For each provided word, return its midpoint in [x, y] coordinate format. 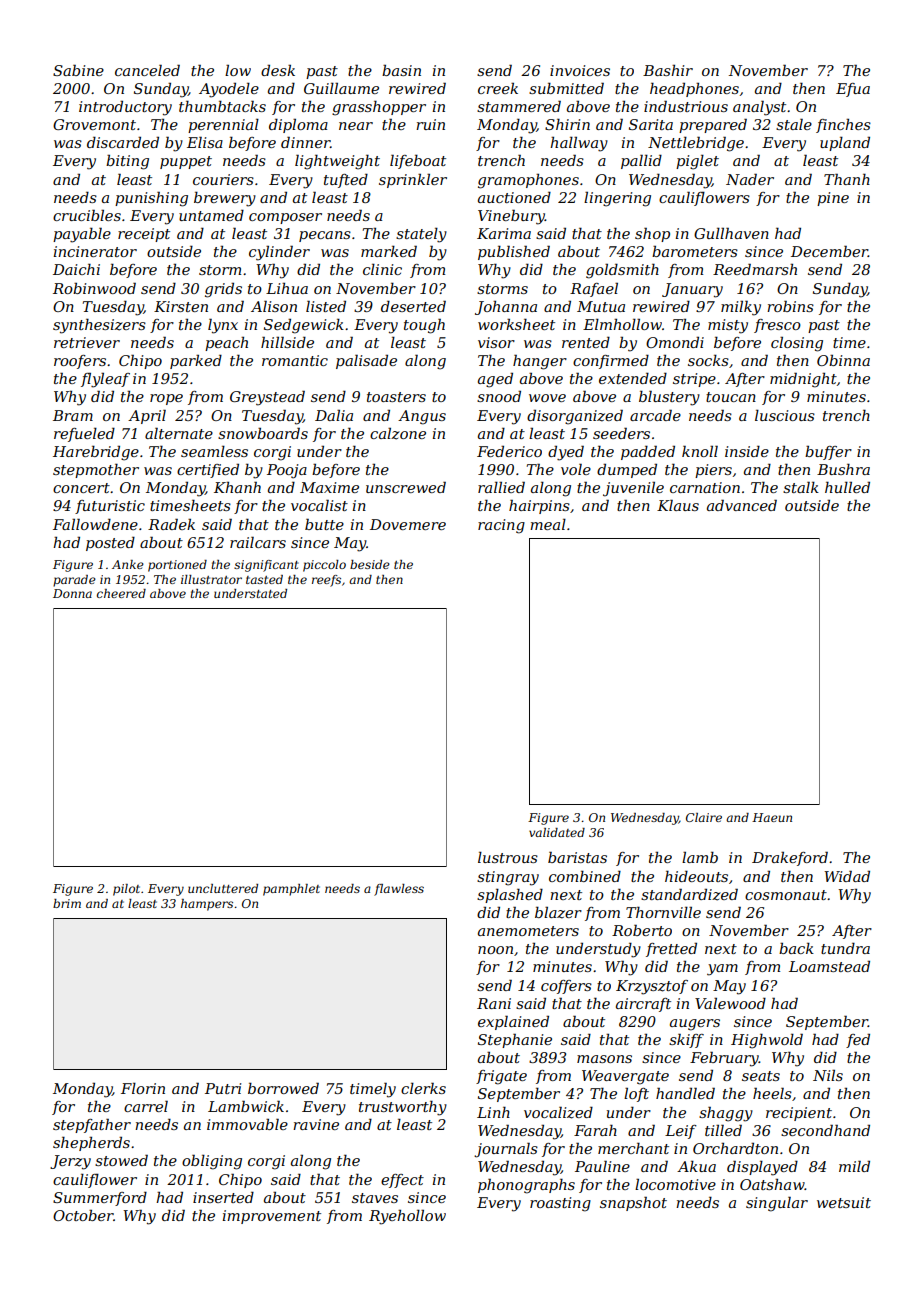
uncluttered [223, 888]
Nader [750, 179]
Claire [704, 817]
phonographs [526, 1186]
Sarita [651, 124]
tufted [346, 180]
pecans [325, 236]
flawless [399, 890]
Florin [143, 1088]
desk [278, 70]
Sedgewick [304, 326]
